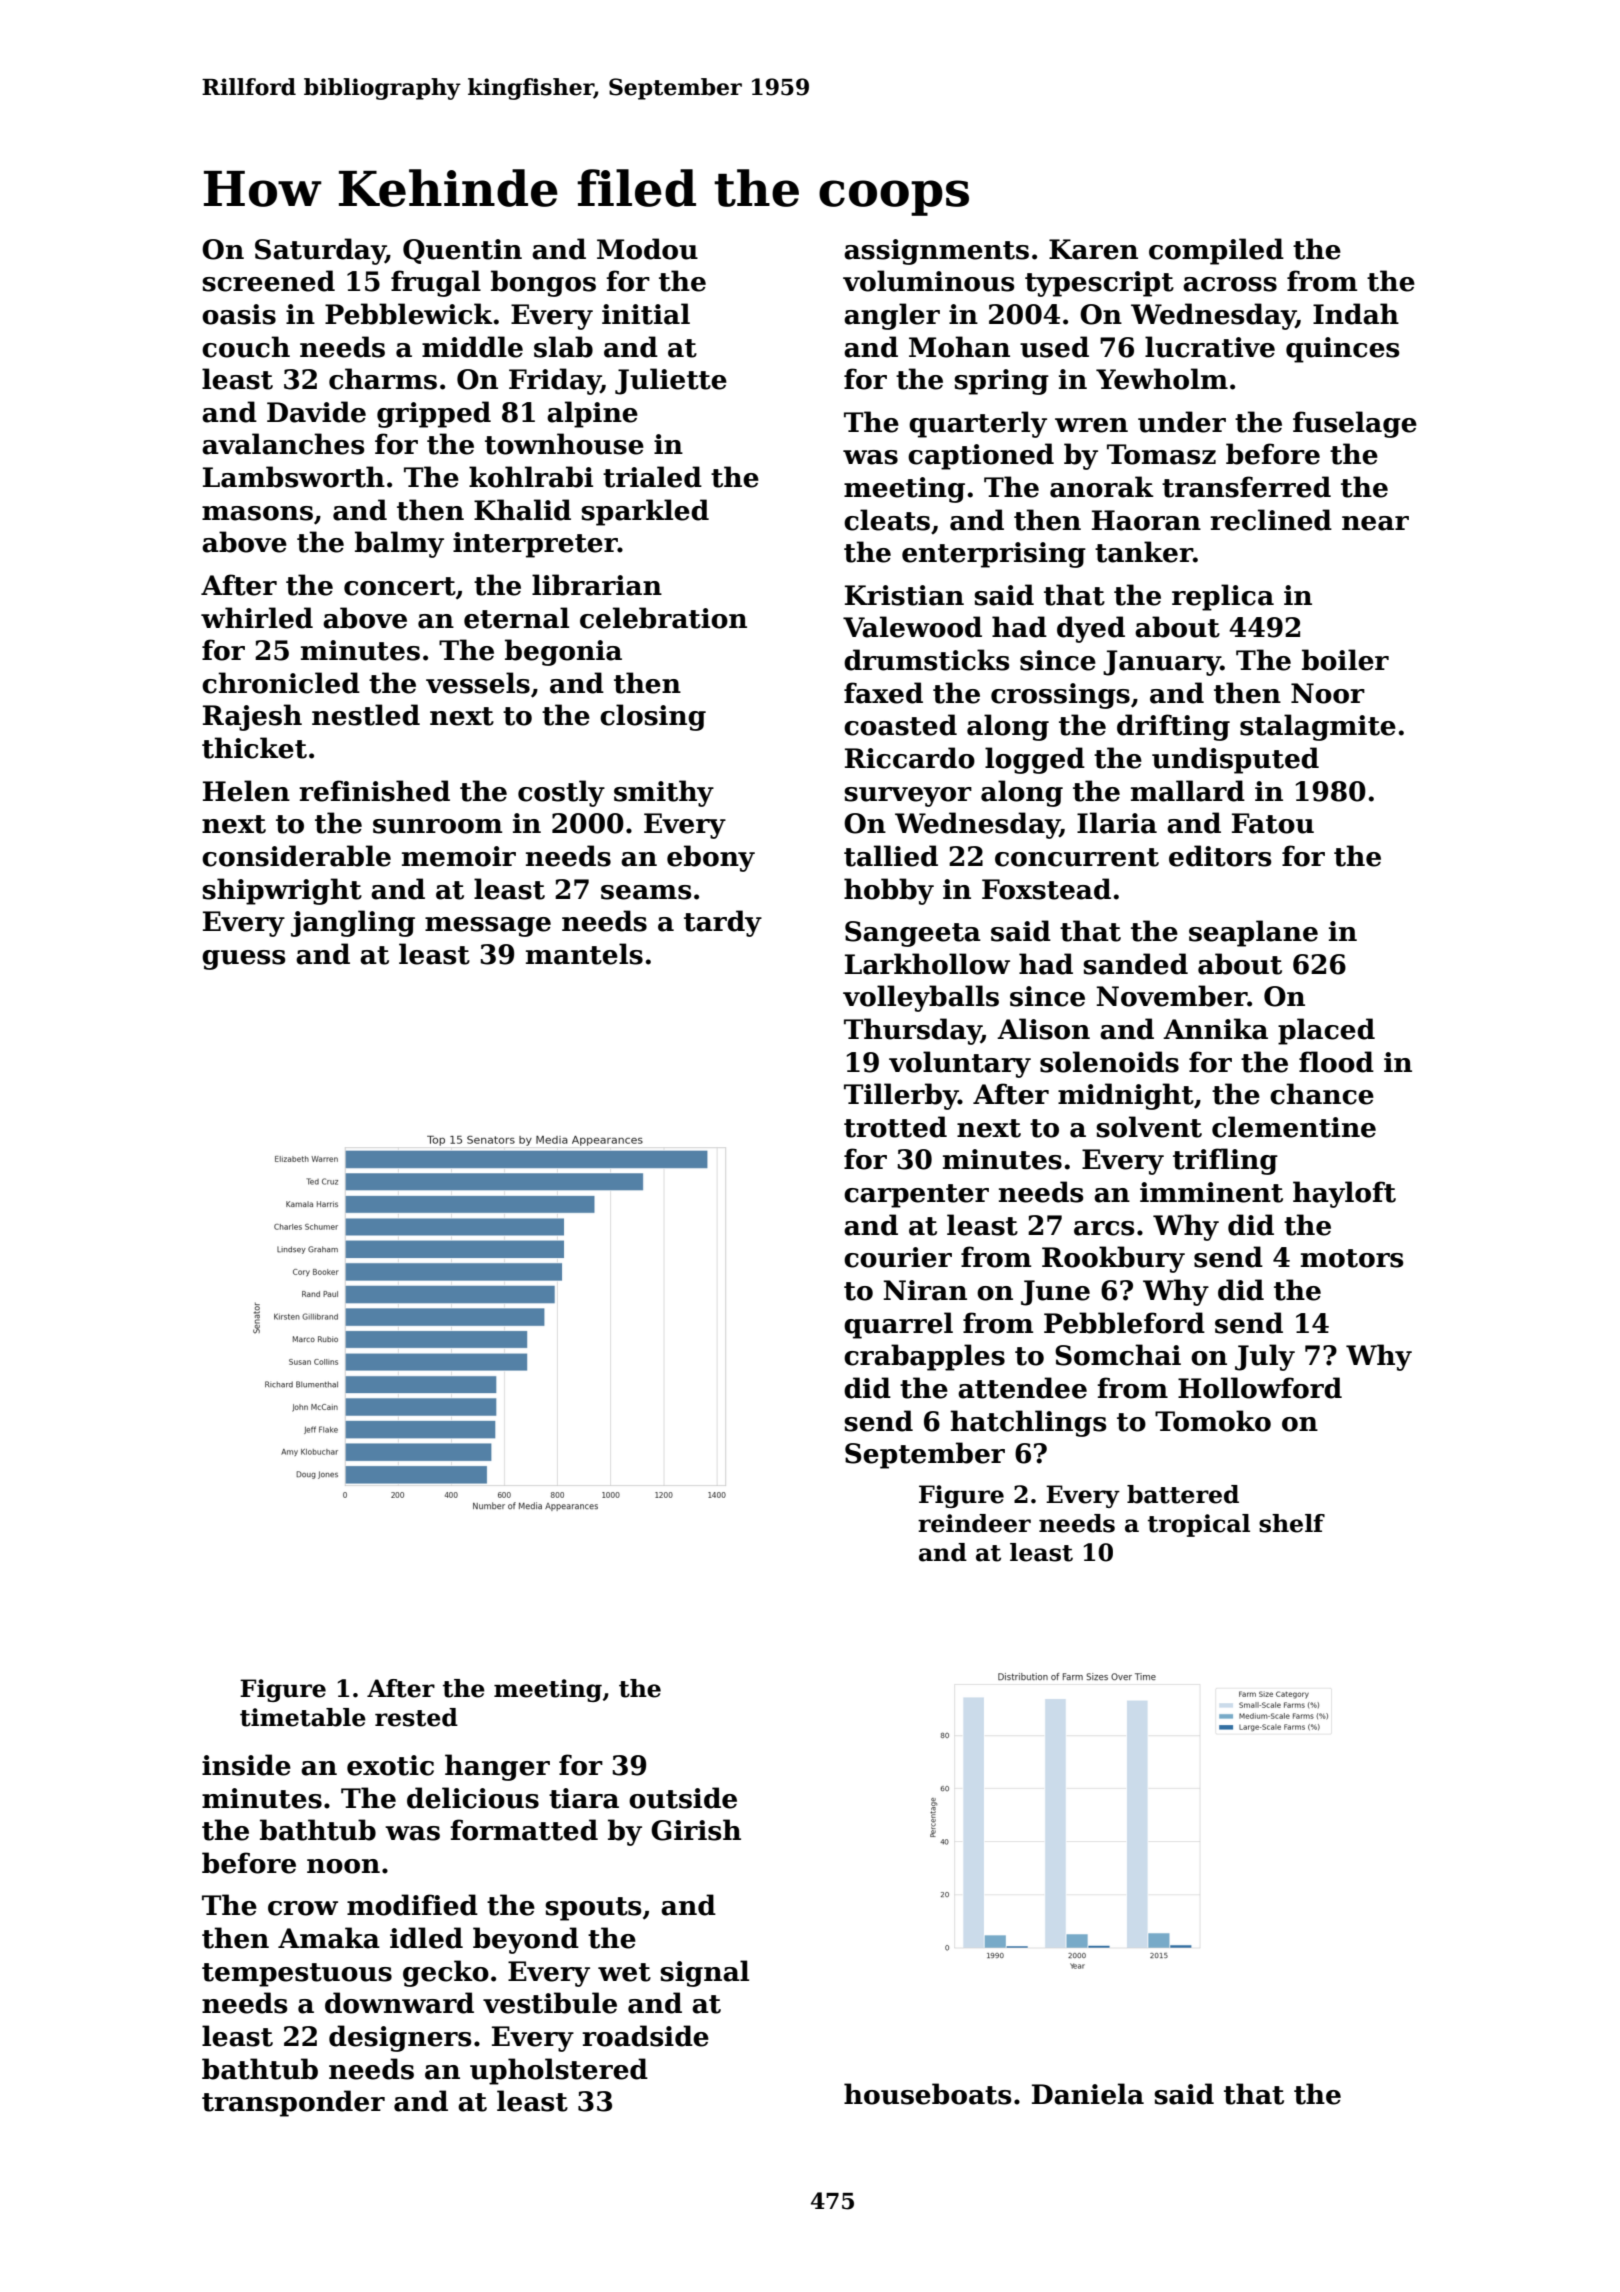 This screenshot has width=1620, height=2292. I want to click on reindeer, so click(974, 1523).
